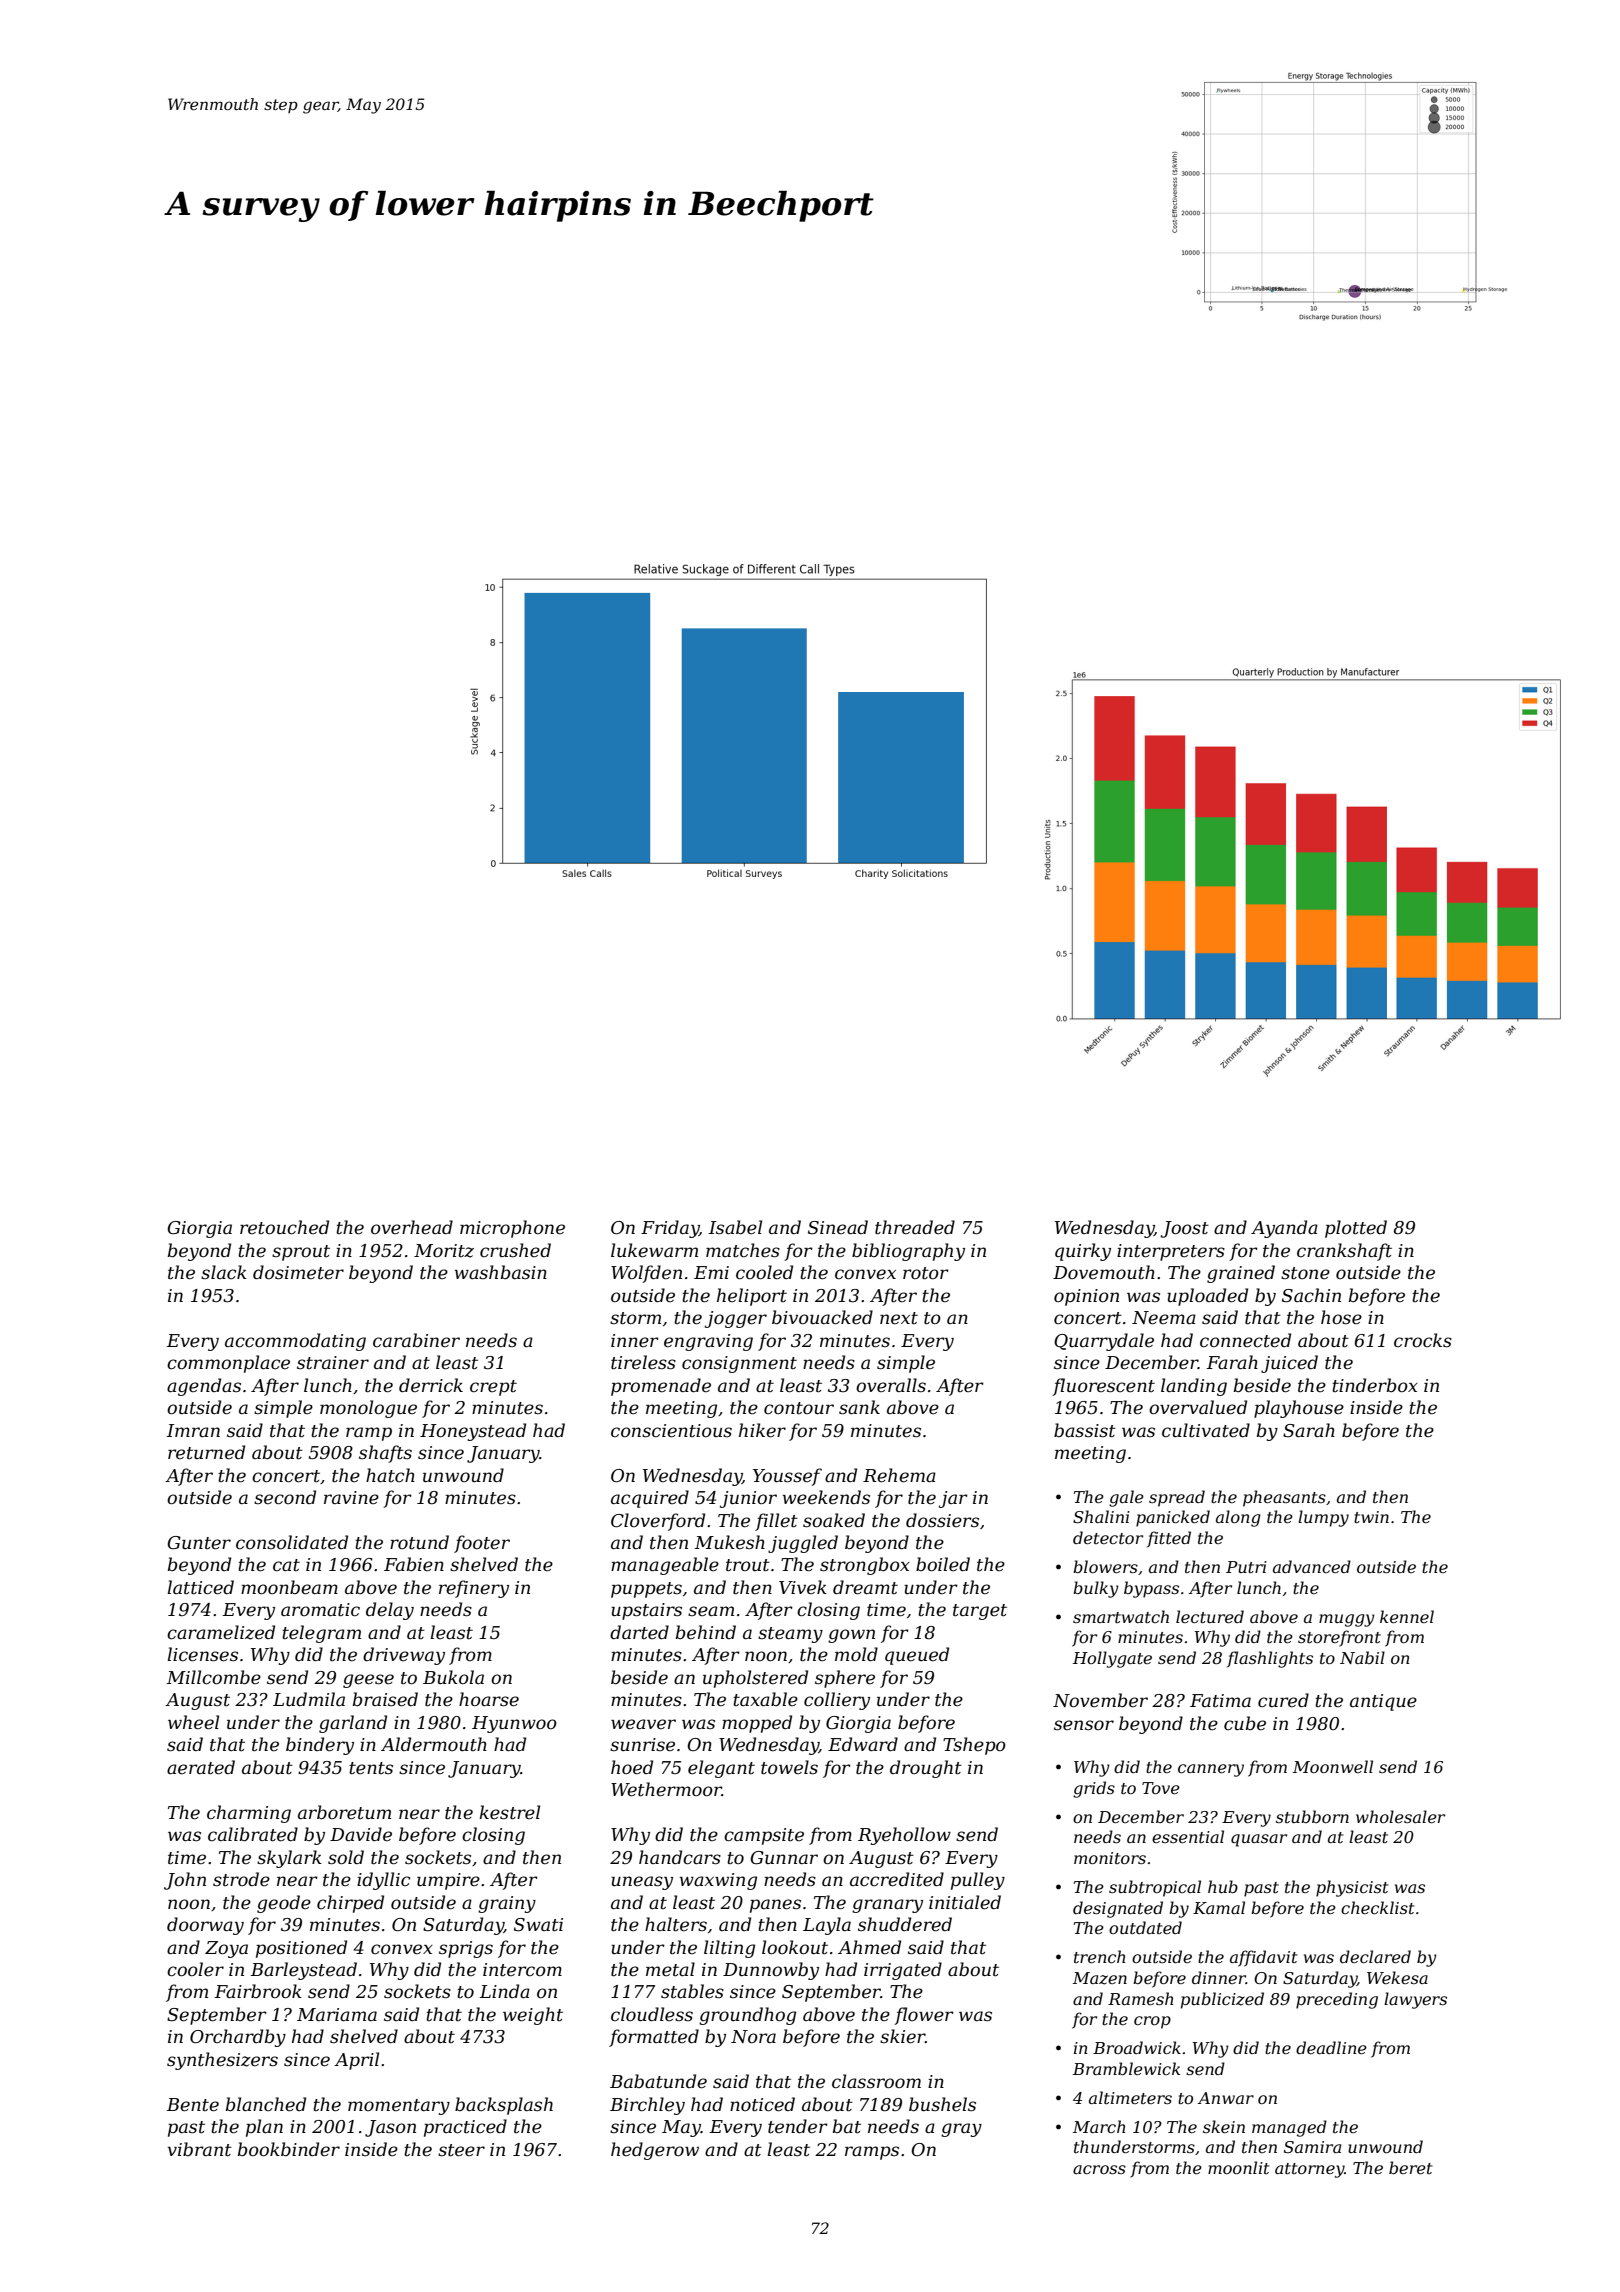 Image resolution: width=1620 pixels, height=2292 pixels. Describe the element at coordinates (838, 1227) in the screenshot. I see `Sinead` at that location.
